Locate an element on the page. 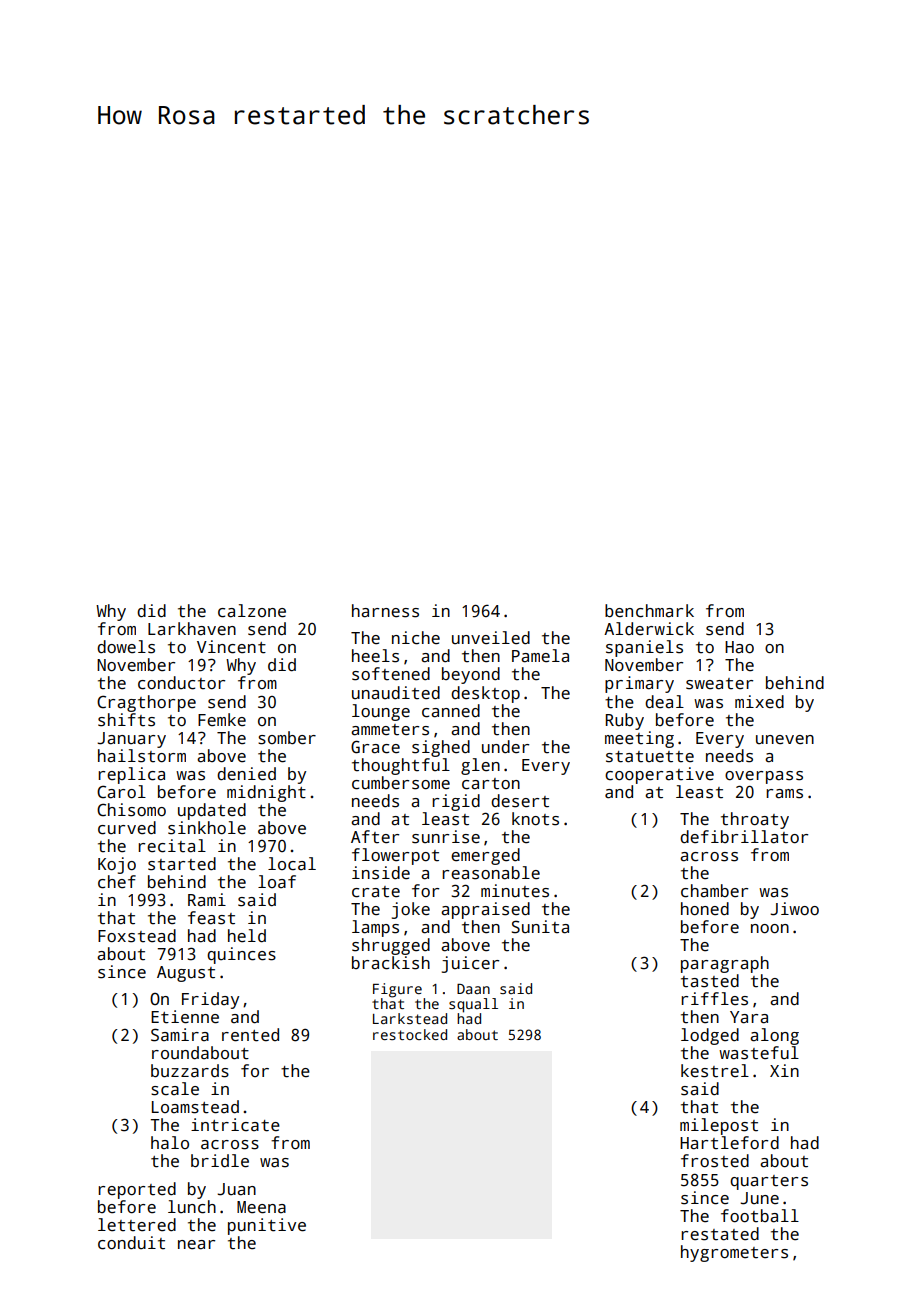 The height and width of the image is (1308, 924). harness is located at coordinates (385, 611).
